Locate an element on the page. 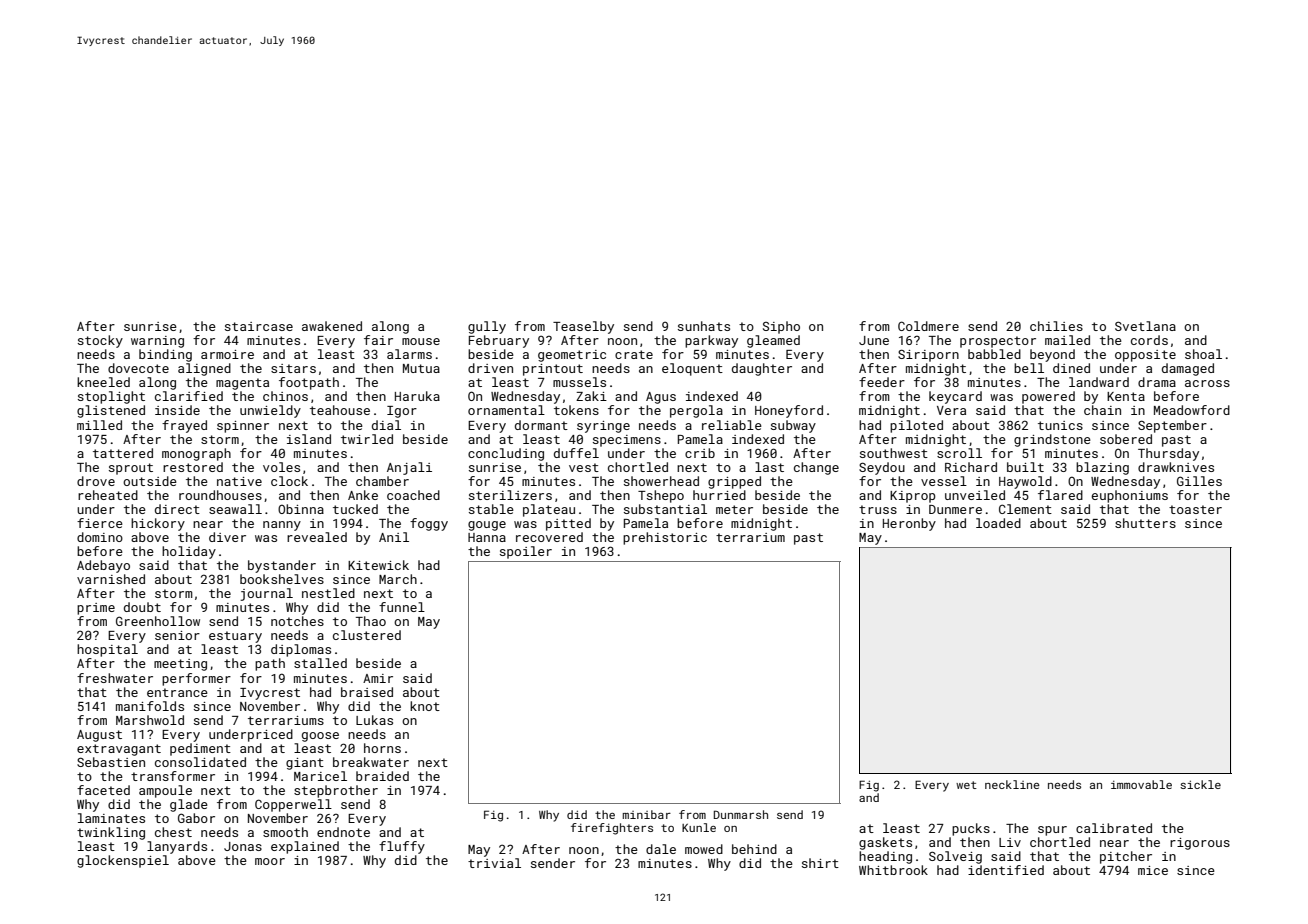  stable is located at coordinates (491, 509).
